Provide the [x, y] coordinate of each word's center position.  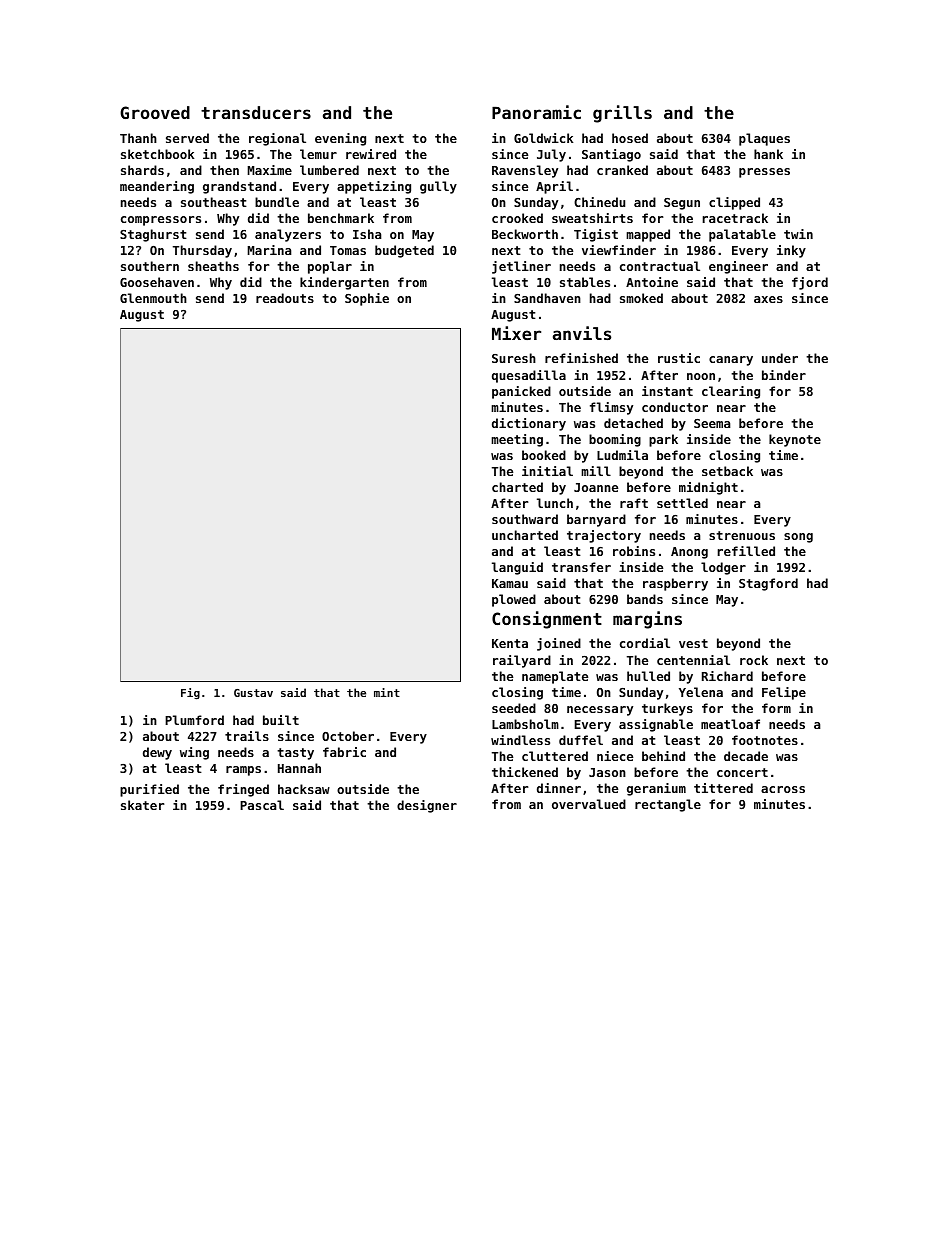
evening [340, 139]
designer [427, 806]
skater [142, 805]
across [783, 789]
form [776, 708]
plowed [514, 600]
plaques [764, 139]
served [187, 138]
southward [525, 519]
